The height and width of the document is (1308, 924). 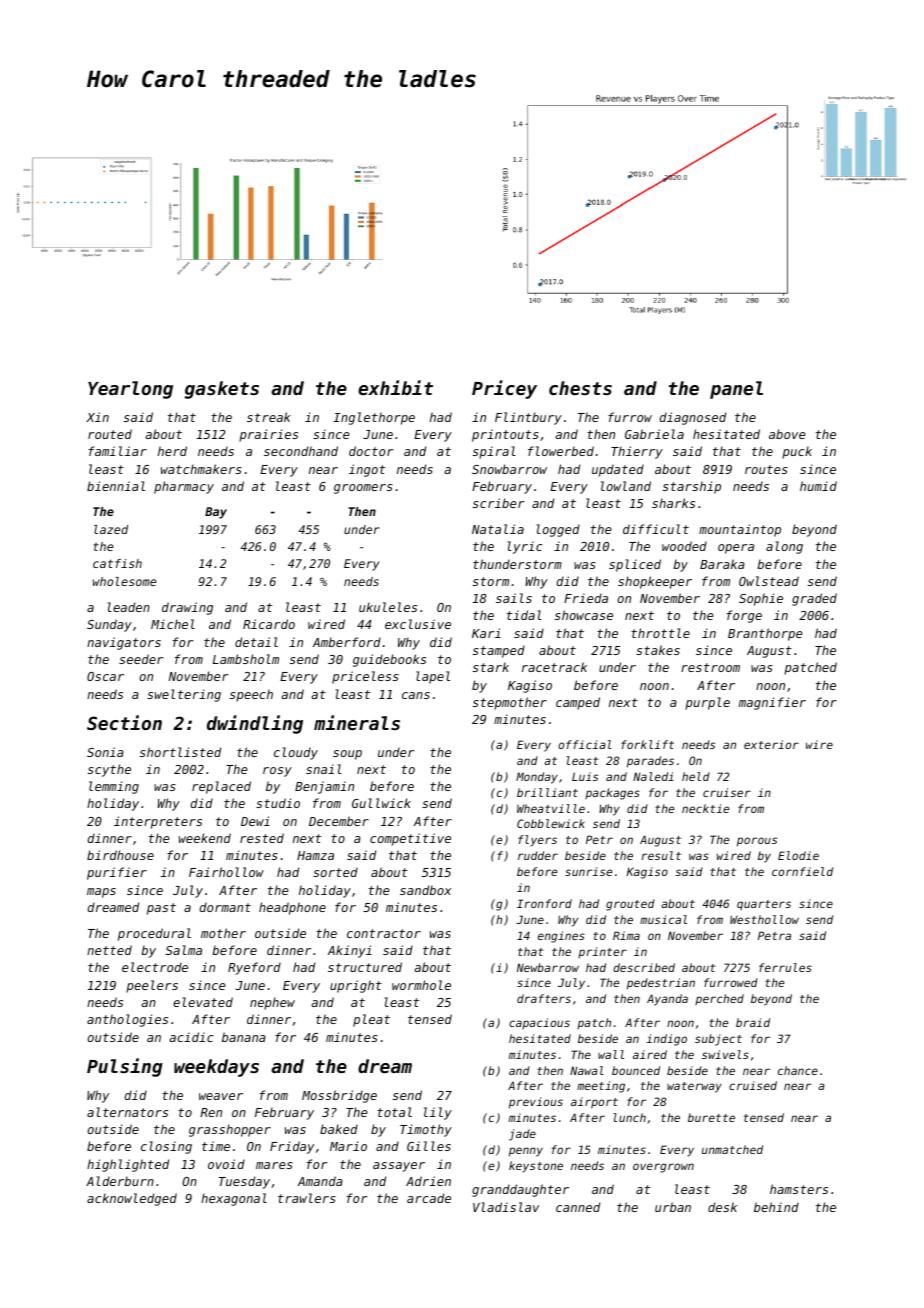 I want to click on Hamza, so click(x=315, y=855).
